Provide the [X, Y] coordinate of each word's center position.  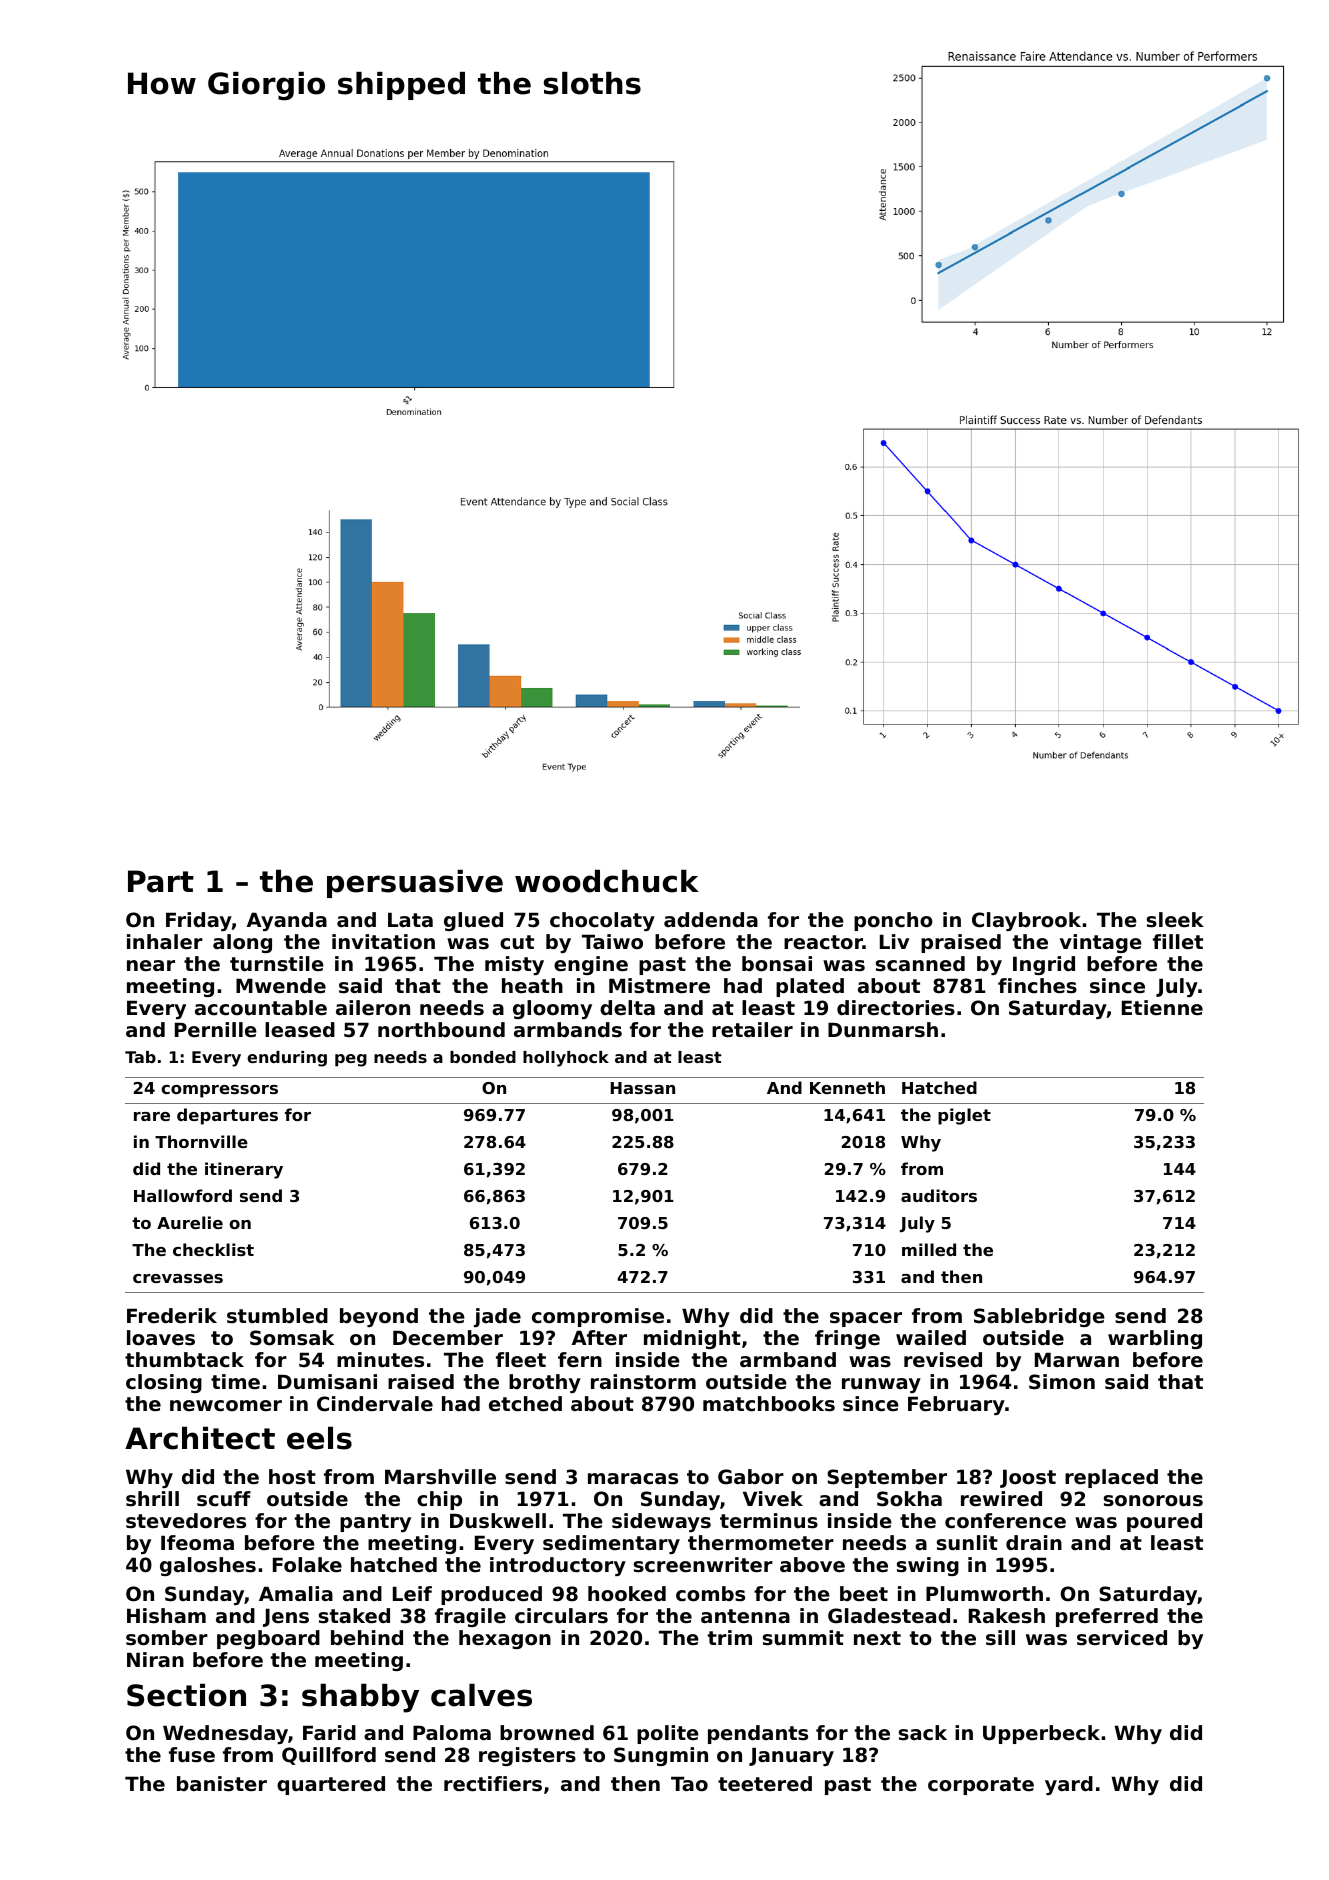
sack [923, 1733]
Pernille [216, 1030]
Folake [307, 1565]
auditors [939, 1195]
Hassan [642, 1088]
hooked [627, 1594]
